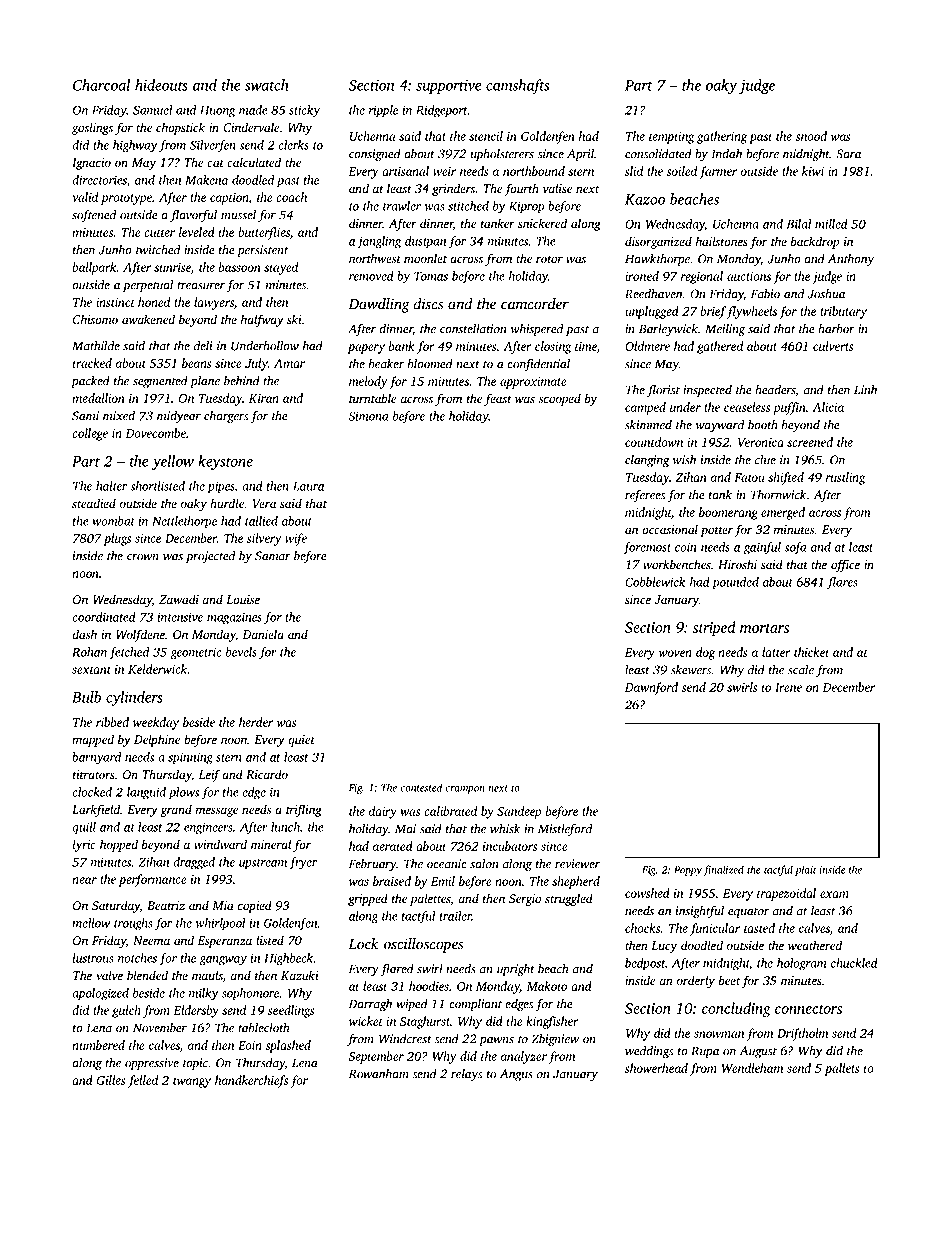 This screenshot has height=1233, width=952. I want to click on segmented, so click(160, 382).
